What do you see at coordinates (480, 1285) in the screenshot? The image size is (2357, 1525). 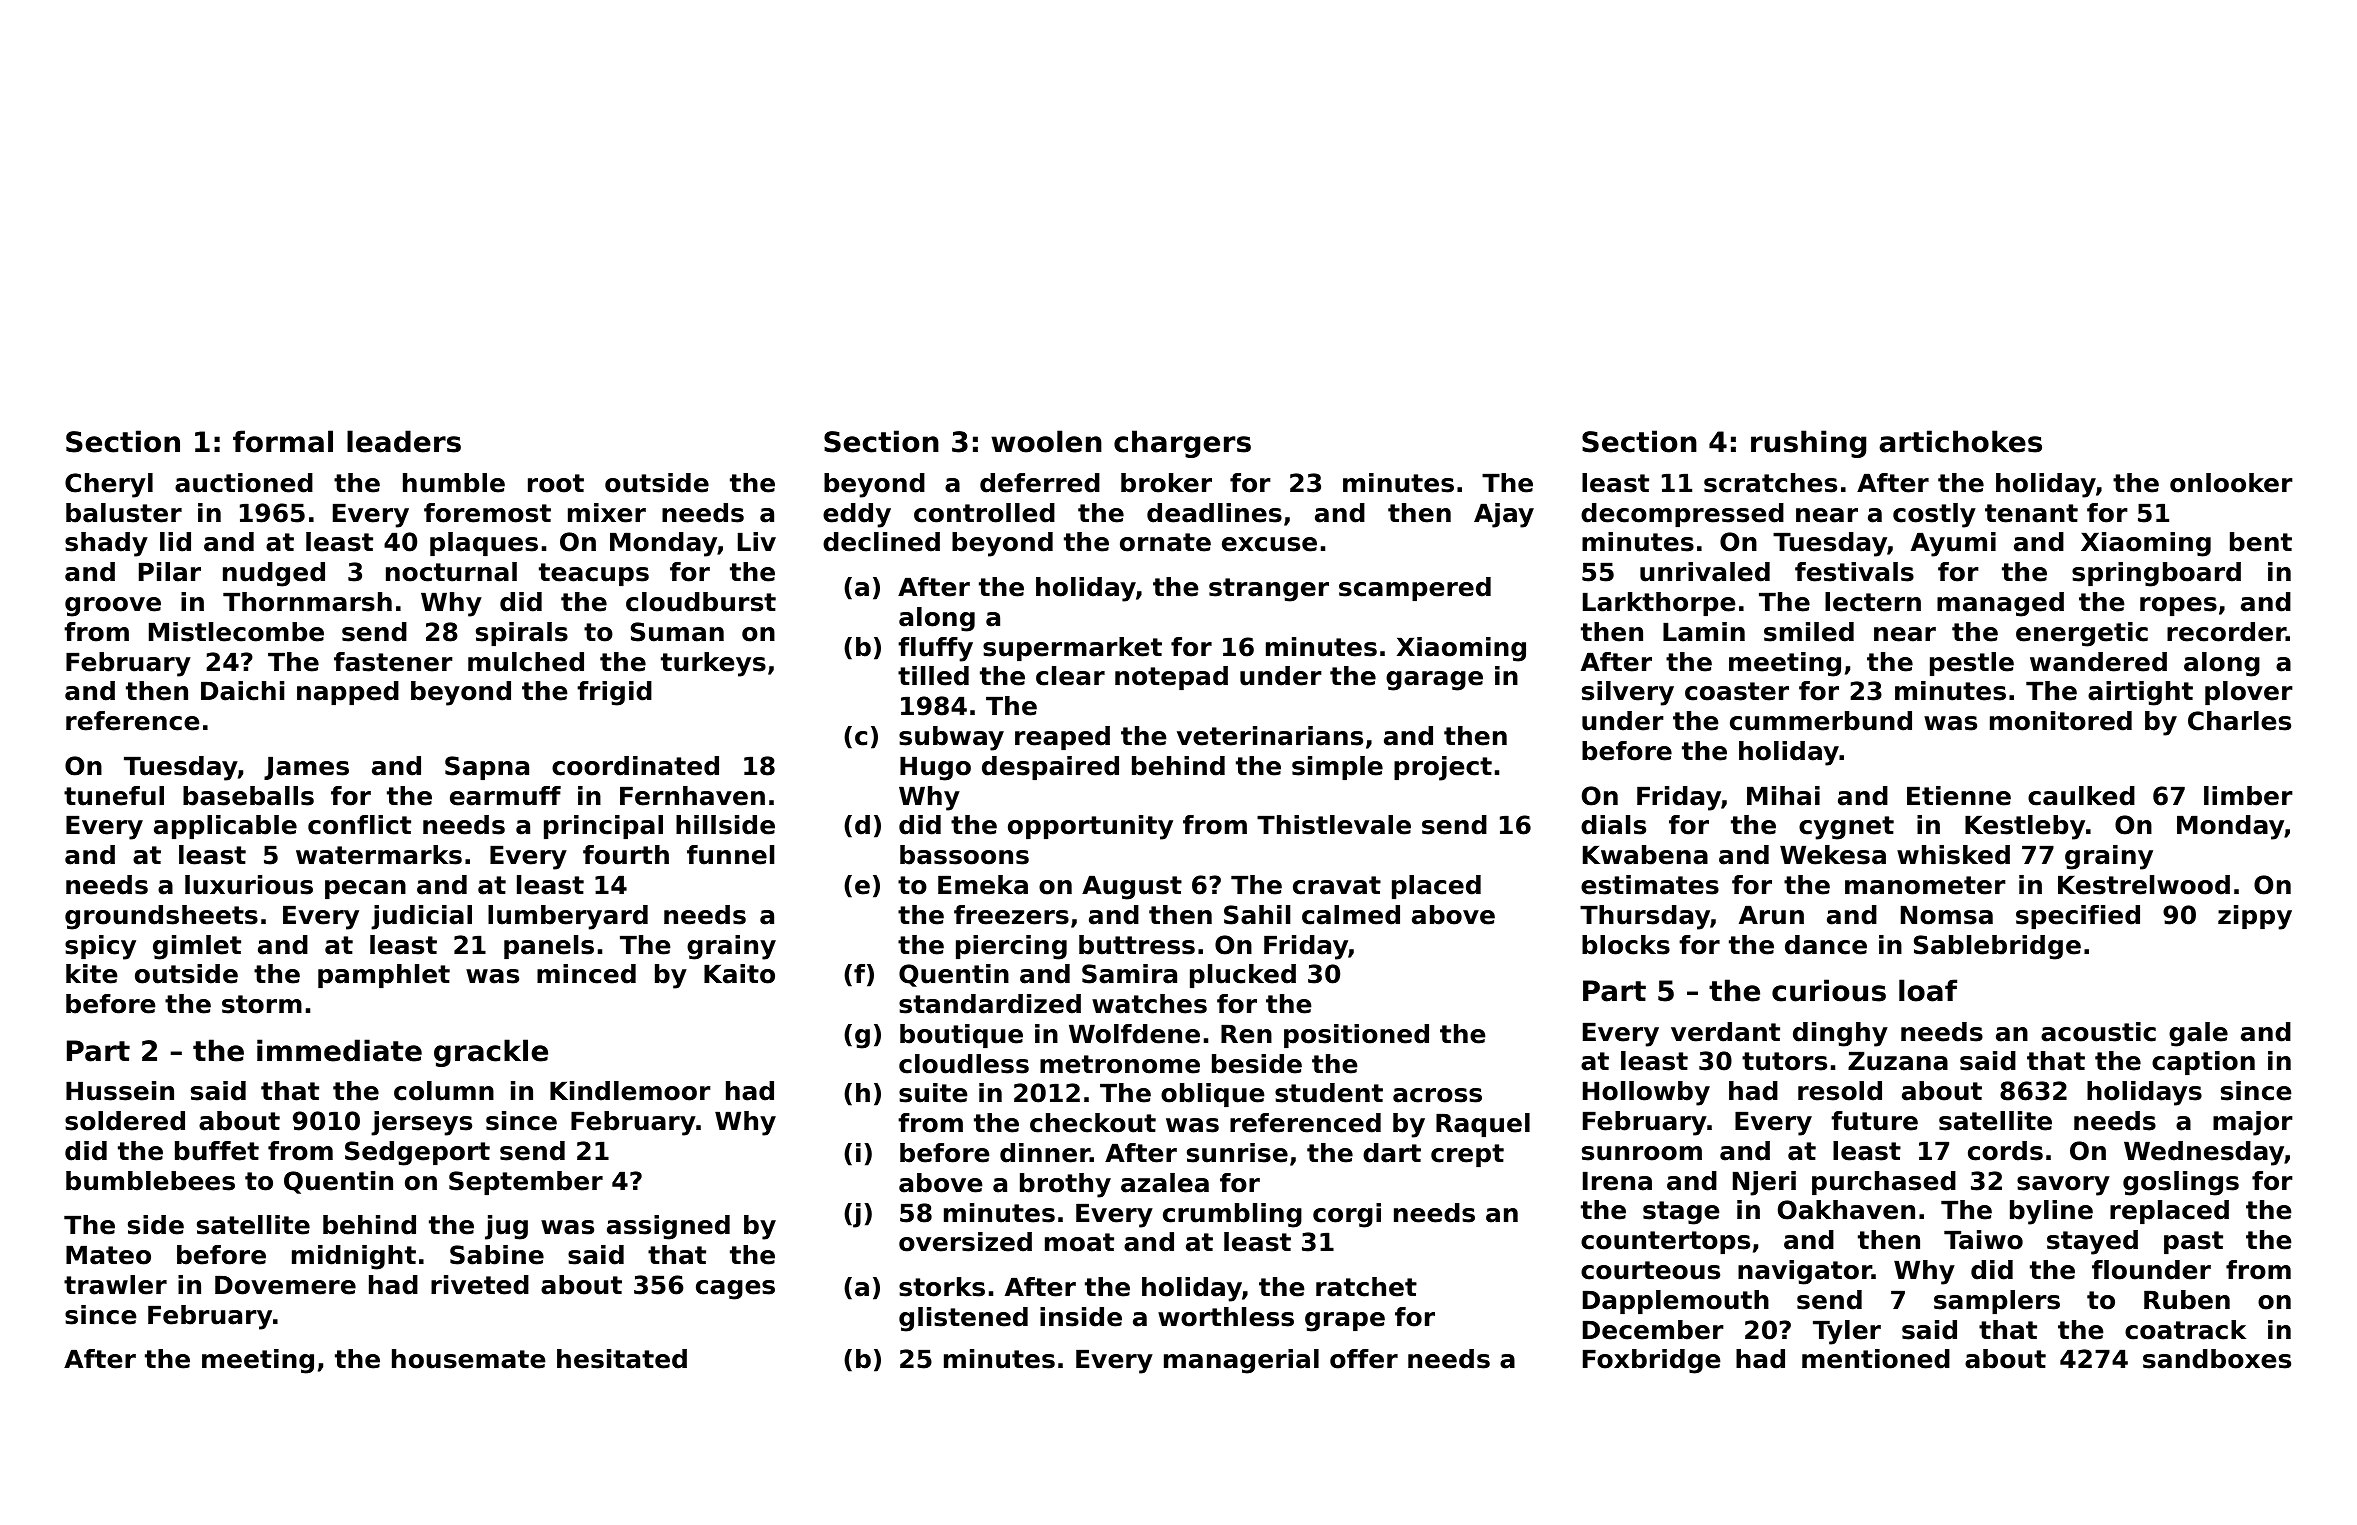 I see `riveted` at bounding box center [480, 1285].
